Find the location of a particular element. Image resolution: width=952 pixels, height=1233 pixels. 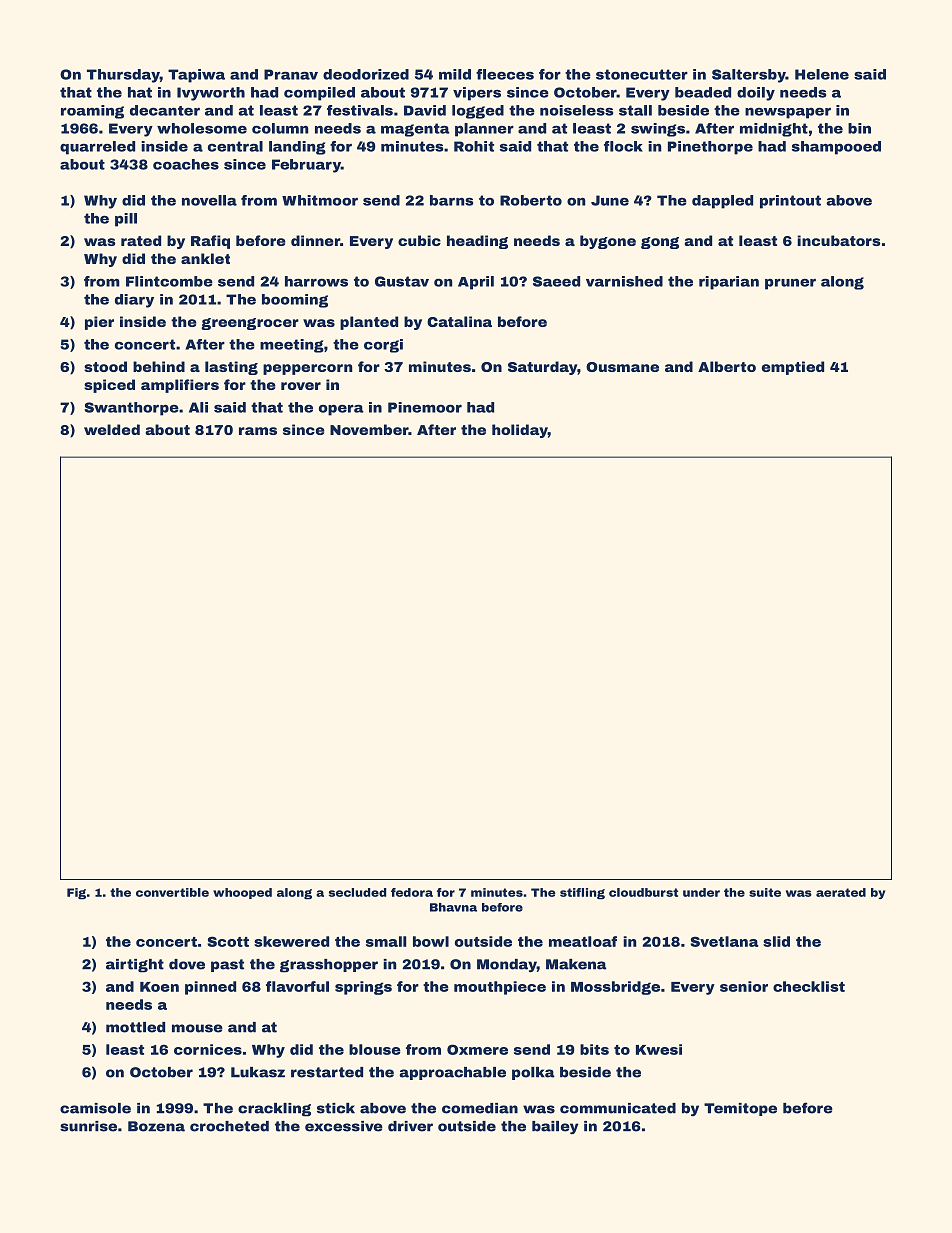

Tapiwa is located at coordinates (196, 76).
